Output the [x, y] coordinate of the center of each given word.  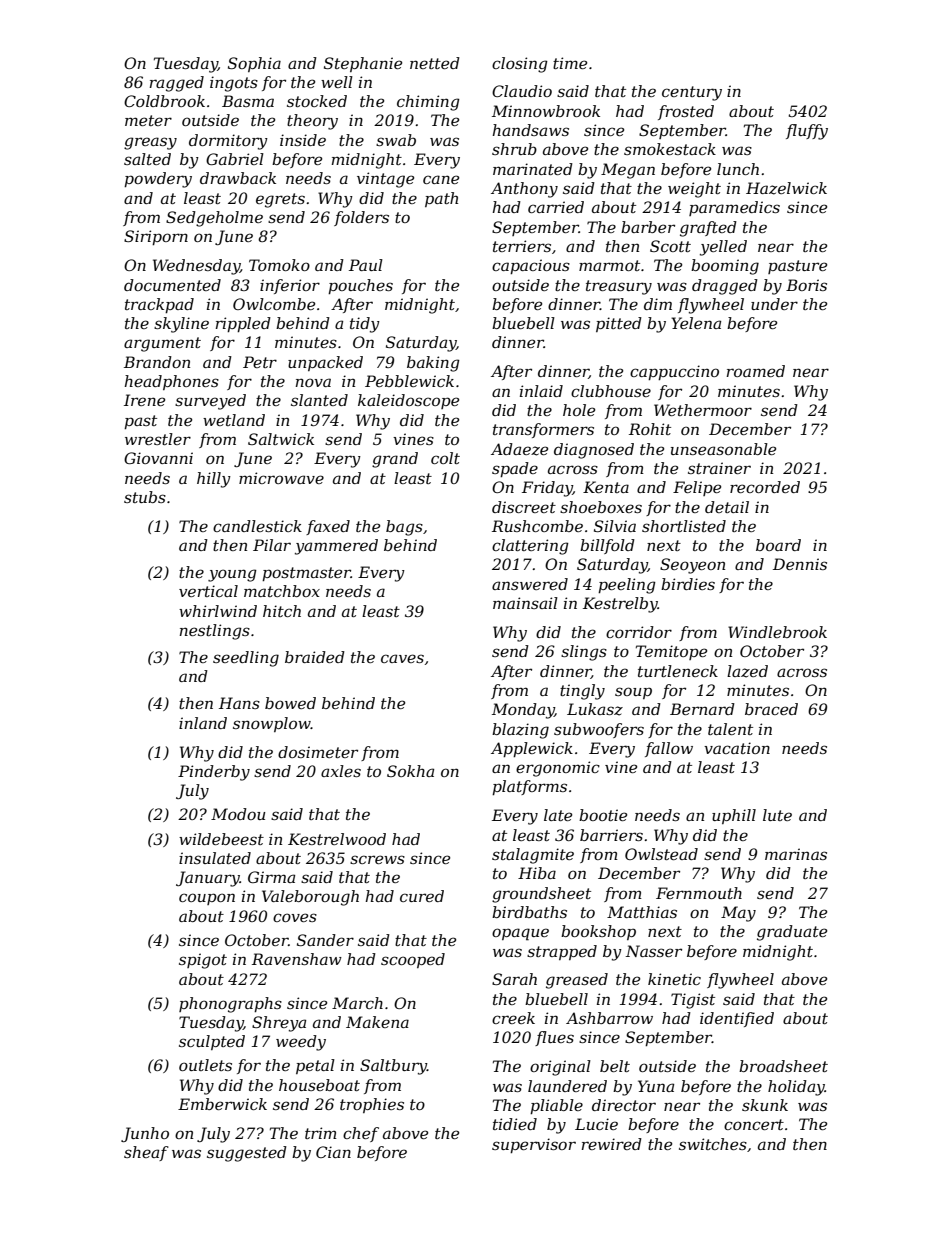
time [570, 63]
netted [435, 63]
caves [402, 658]
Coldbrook [164, 101]
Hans [239, 703]
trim [321, 1133]
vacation [737, 748]
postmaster [306, 574]
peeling [627, 586]
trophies [372, 1105]
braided [315, 657]
